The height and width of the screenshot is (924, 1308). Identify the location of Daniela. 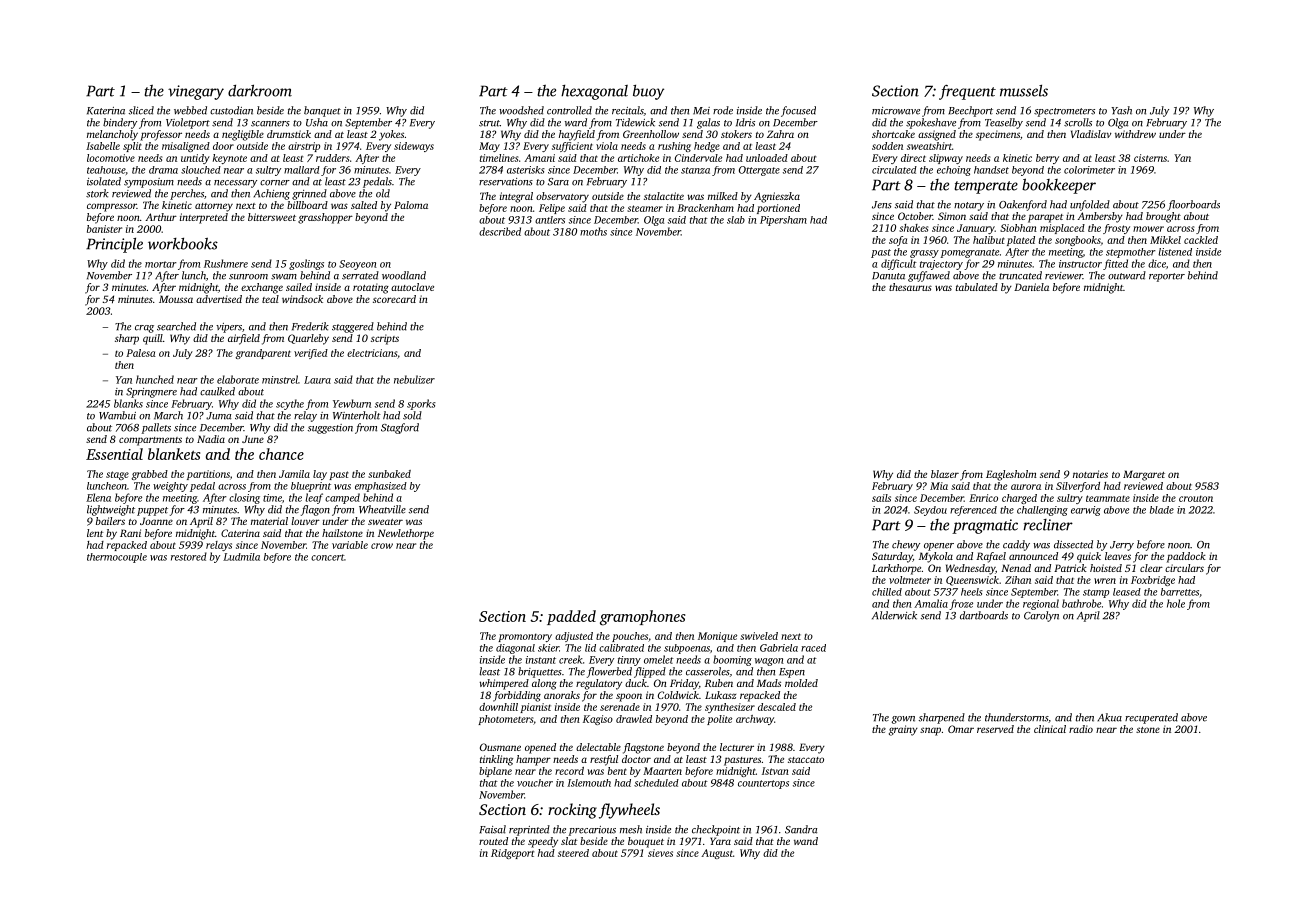
(1031, 287).
